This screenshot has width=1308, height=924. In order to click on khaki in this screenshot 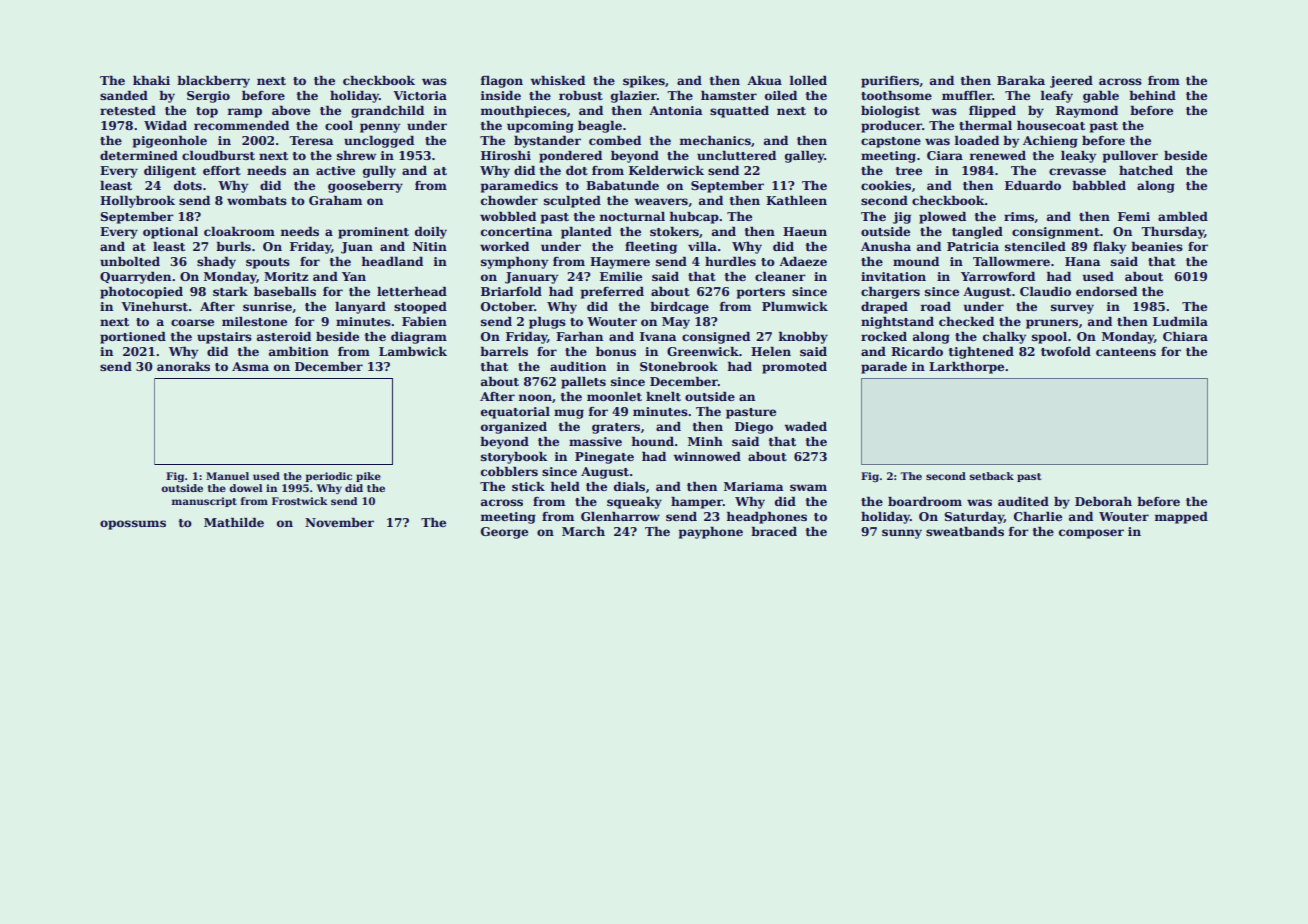, I will do `click(151, 80)`.
